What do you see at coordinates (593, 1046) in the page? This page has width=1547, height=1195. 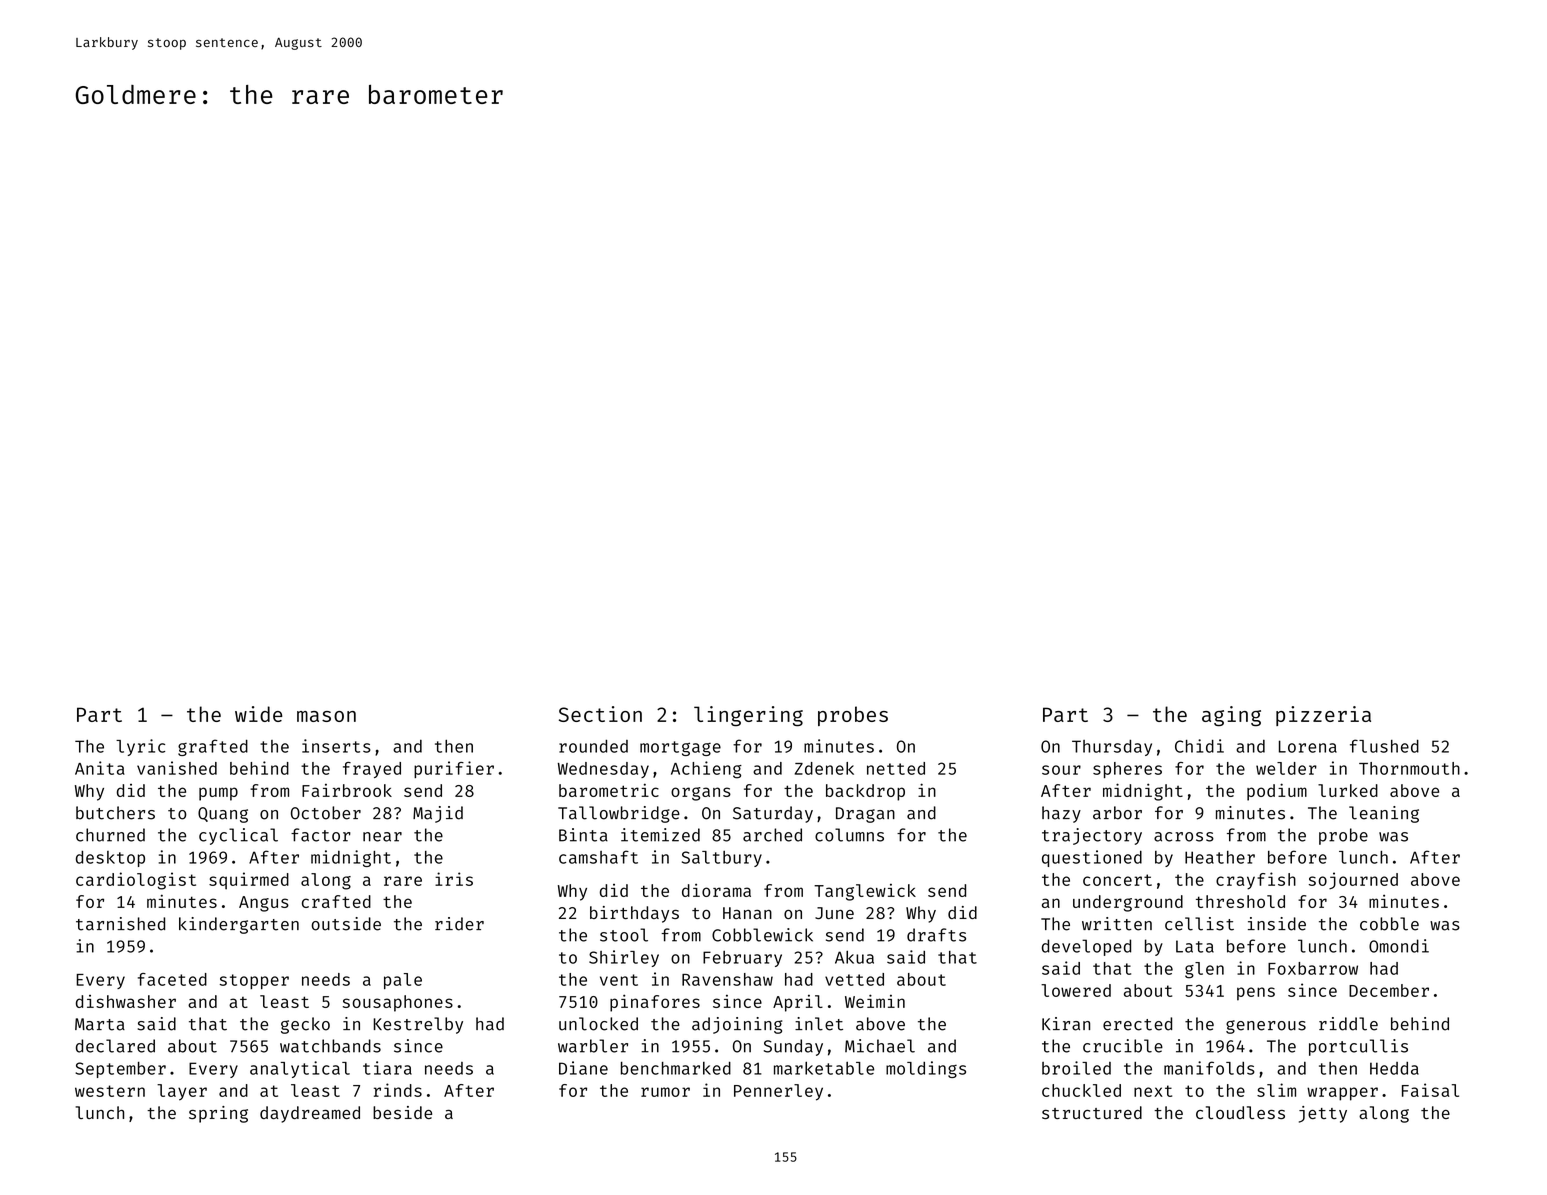 I see `warbler` at bounding box center [593, 1046].
